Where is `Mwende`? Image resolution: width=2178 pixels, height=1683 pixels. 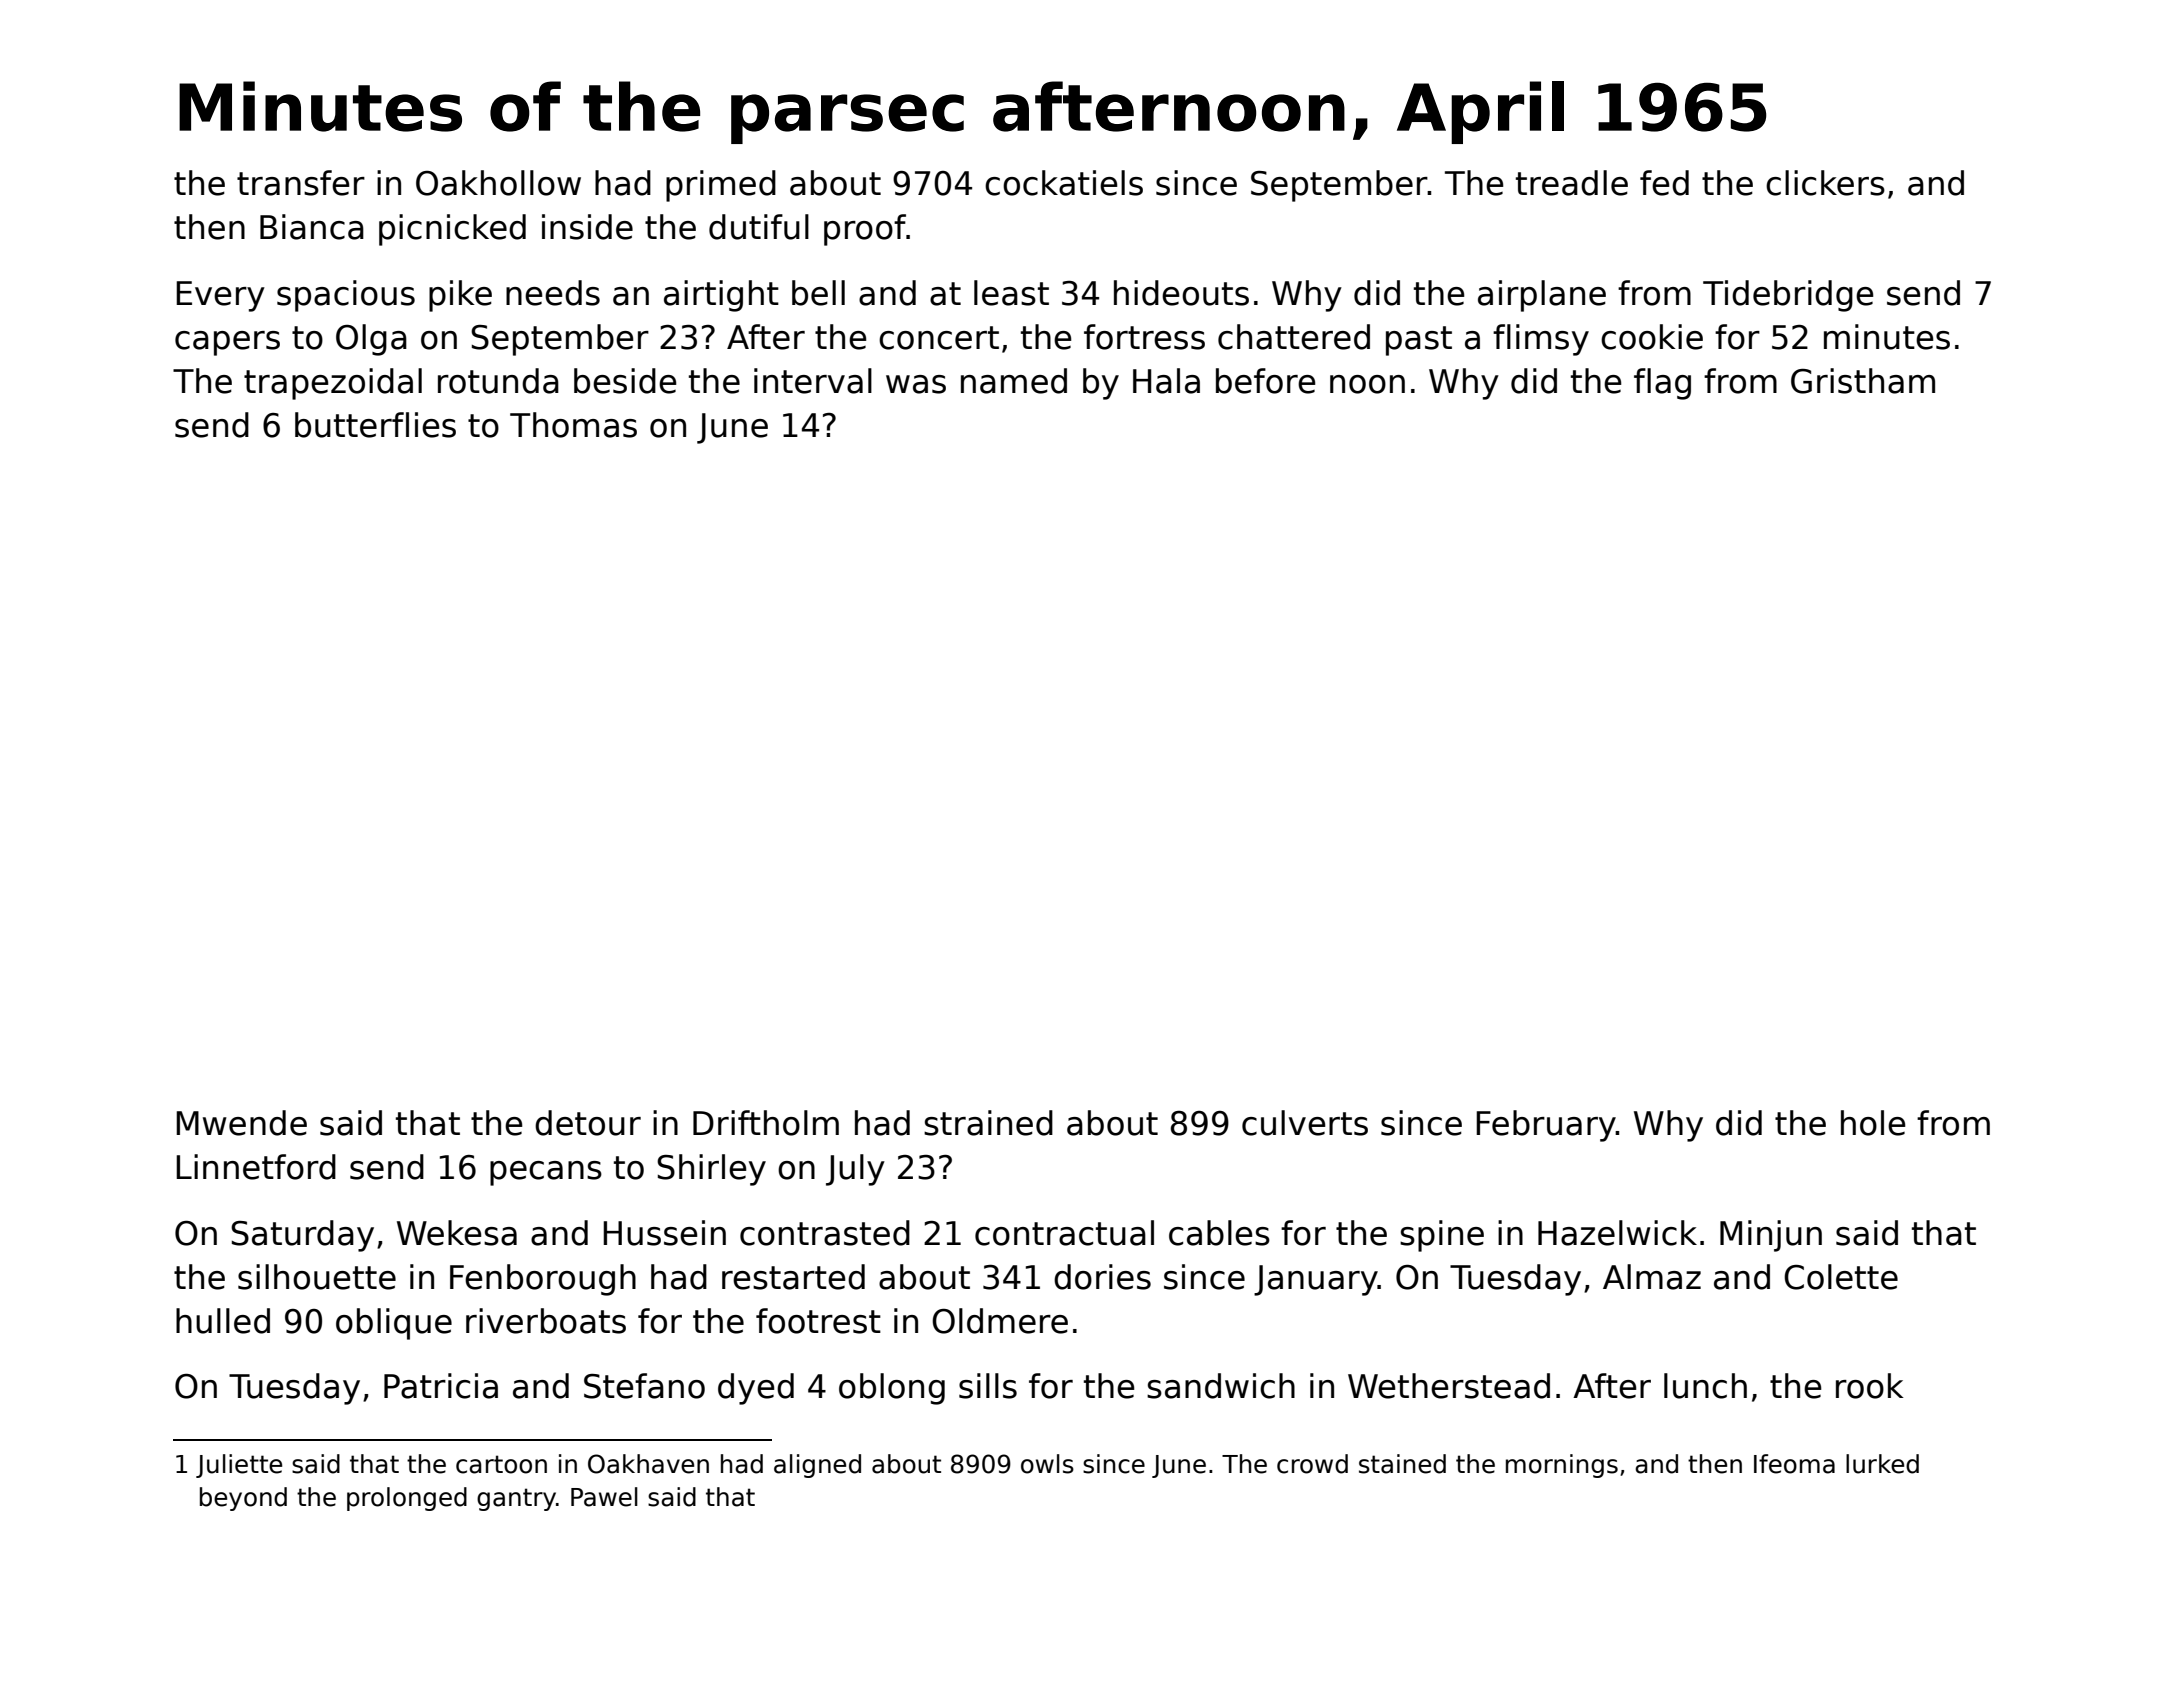
Mwende is located at coordinates (241, 1123).
